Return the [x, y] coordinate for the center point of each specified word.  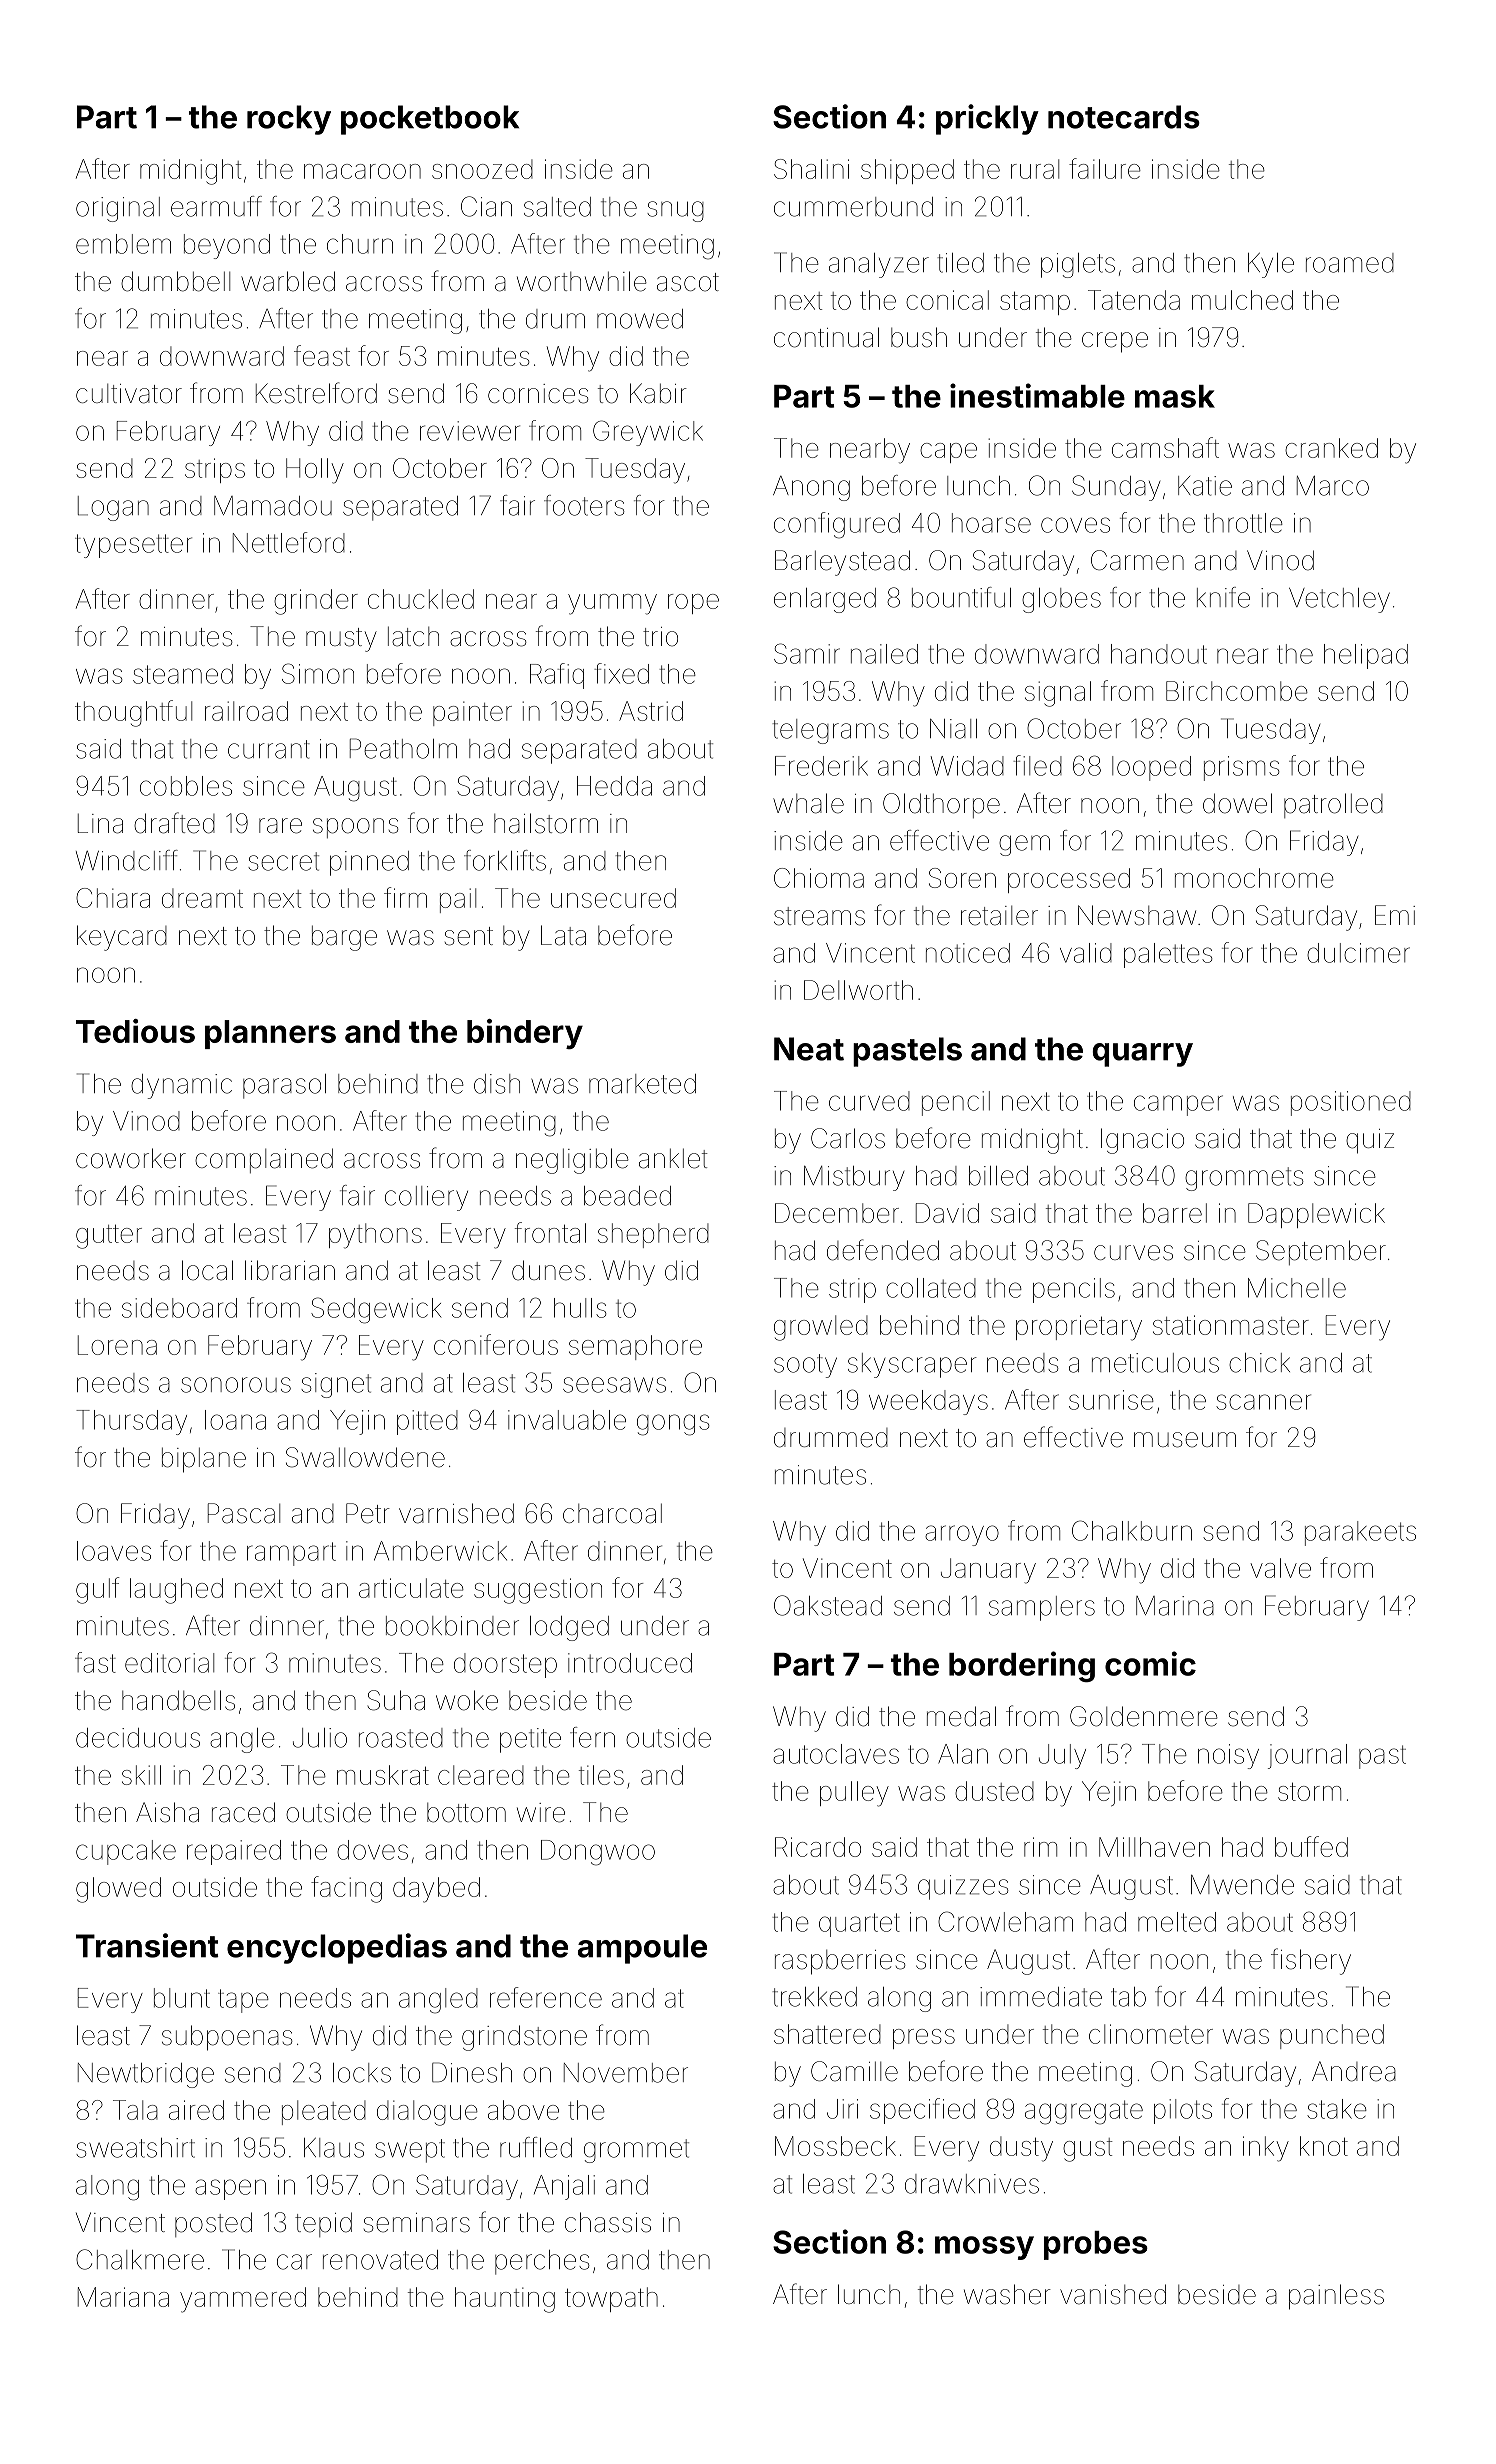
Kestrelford [316, 393]
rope [693, 604]
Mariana [123, 2297]
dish [497, 1084]
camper [1178, 1105]
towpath [611, 2299]
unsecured [613, 898]
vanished [1113, 2294]
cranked [1331, 448]
